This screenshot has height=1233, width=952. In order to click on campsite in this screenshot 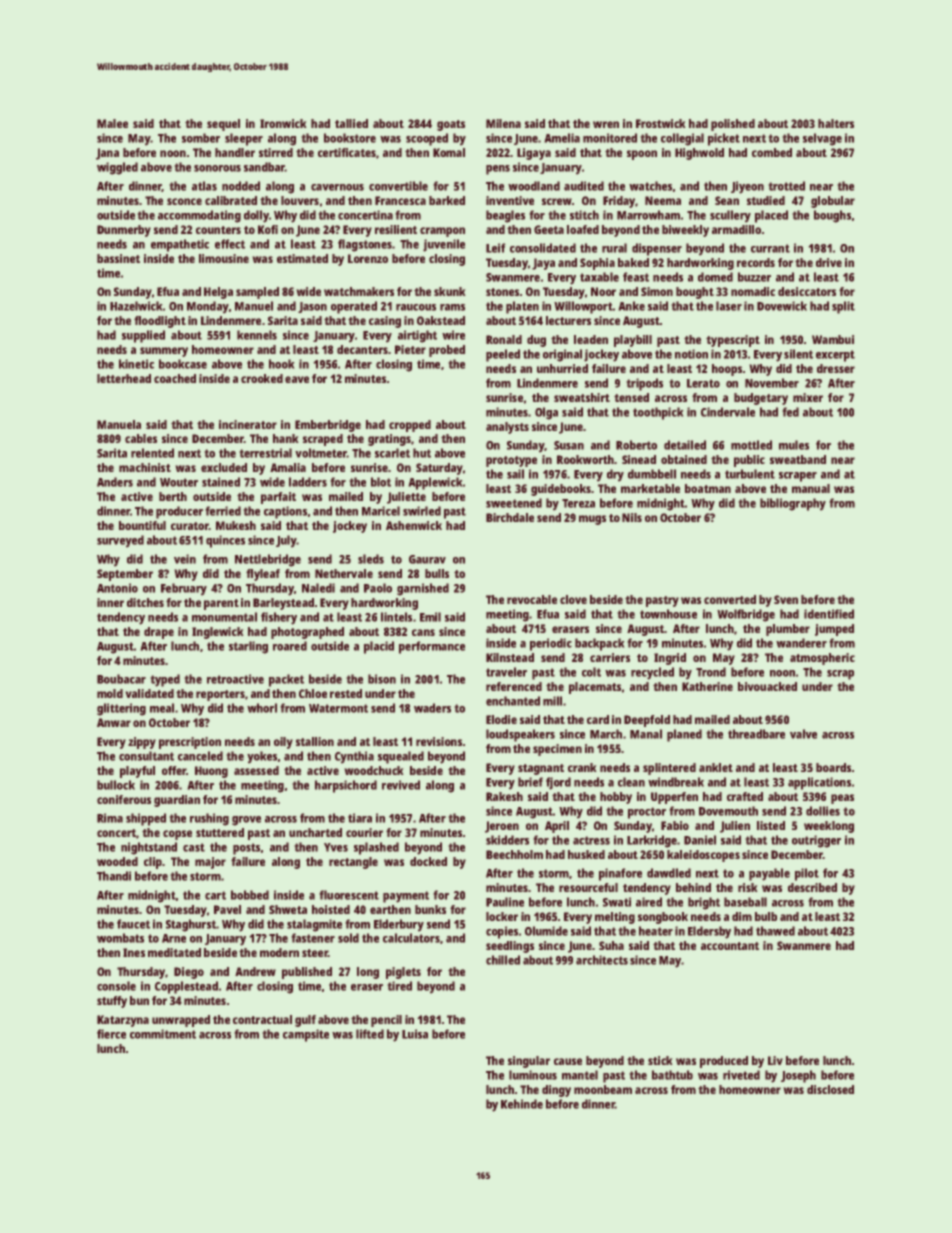, I will do `click(306, 1035)`.
